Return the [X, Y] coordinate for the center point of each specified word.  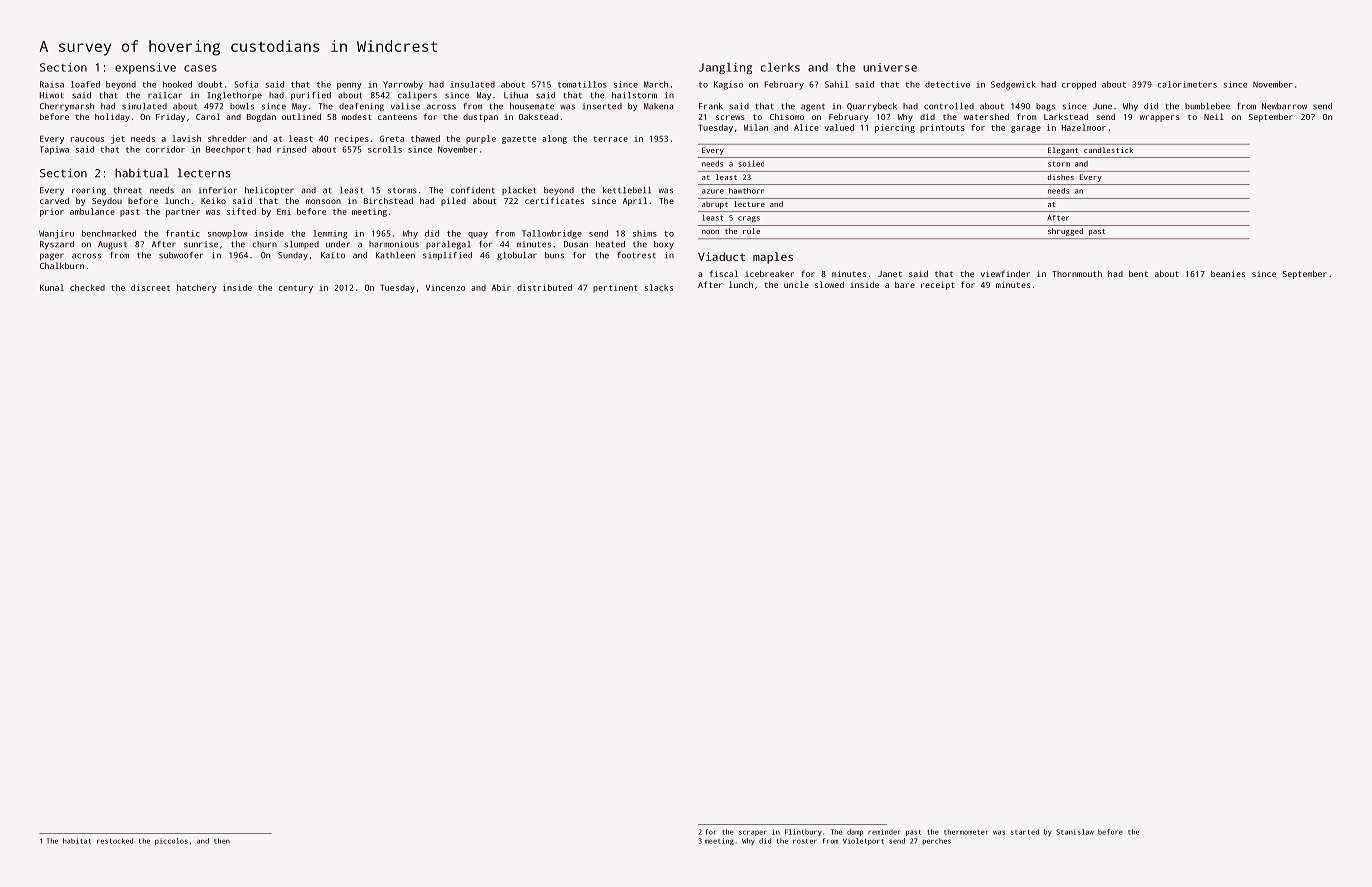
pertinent [615, 288]
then [222, 841]
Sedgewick [1013, 85]
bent [1138, 273]
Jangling [725, 68]
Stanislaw [1075, 832]
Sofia [246, 84]
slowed [829, 284]
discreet [150, 287]
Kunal [52, 287]
